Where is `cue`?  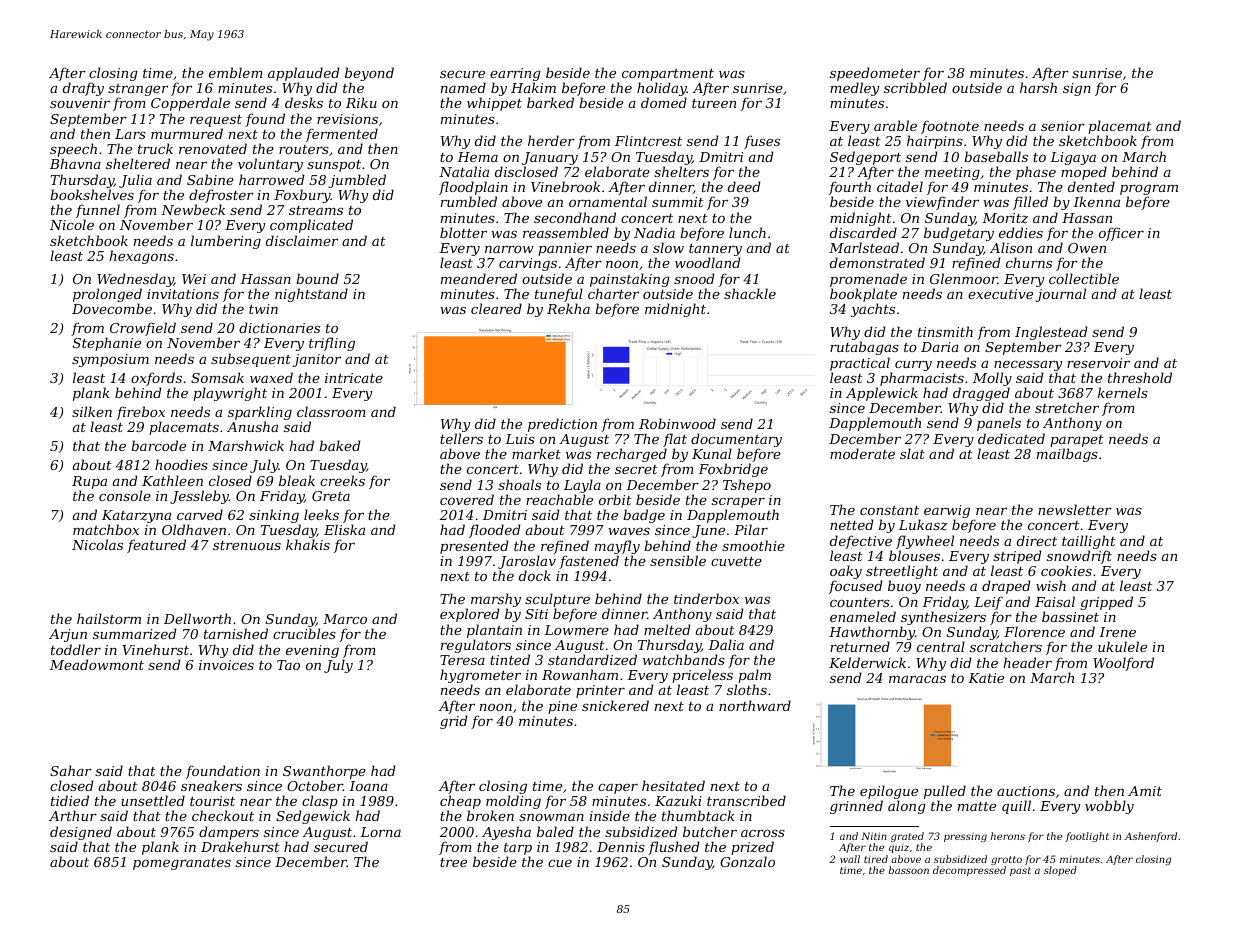 cue is located at coordinates (560, 863).
